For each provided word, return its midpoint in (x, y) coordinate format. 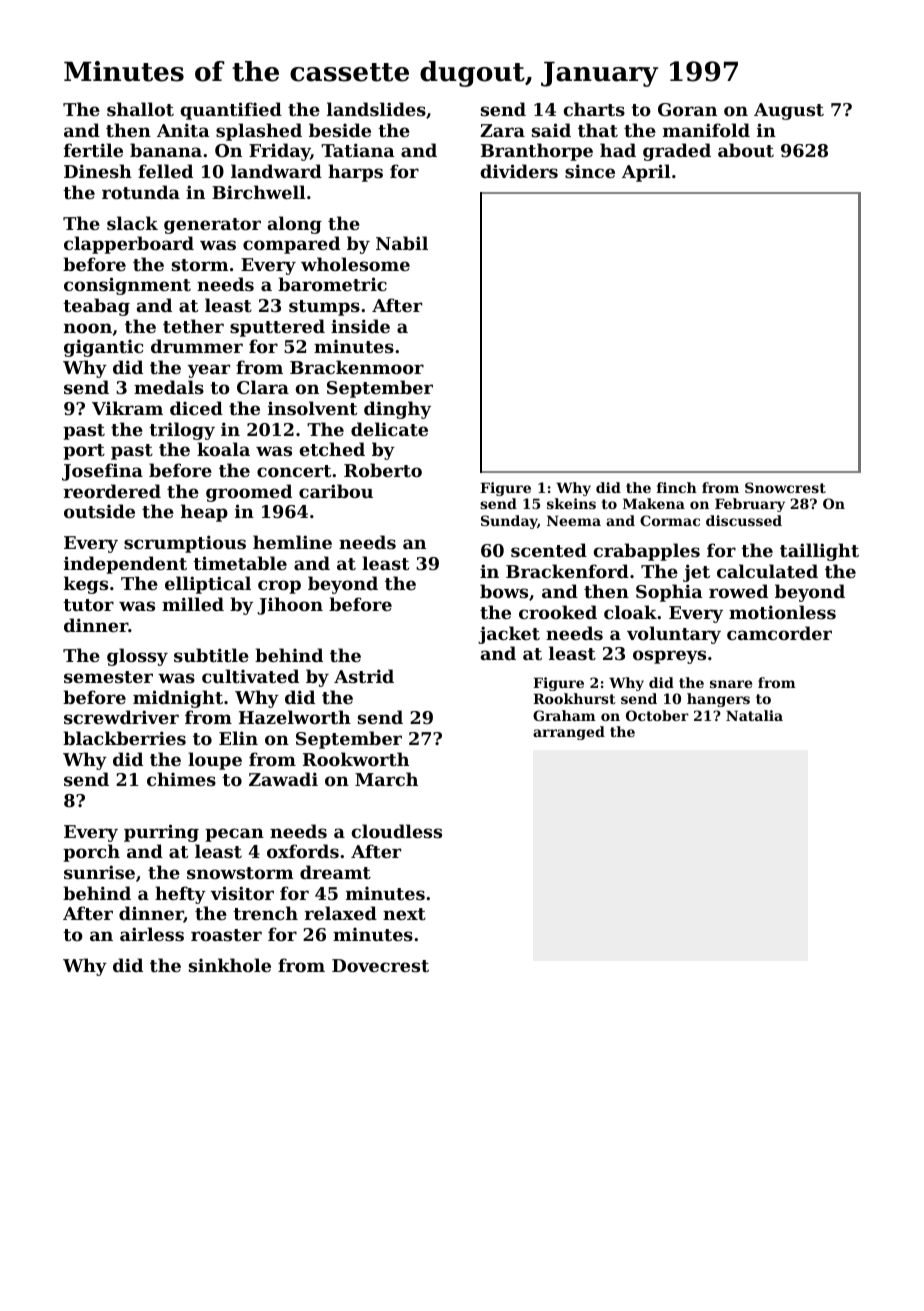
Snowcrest (785, 487)
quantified (231, 111)
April (646, 173)
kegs (86, 585)
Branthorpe (537, 152)
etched (332, 449)
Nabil (402, 243)
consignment (127, 286)
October (657, 715)
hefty (180, 895)
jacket (509, 635)
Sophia (669, 593)
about (746, 150)
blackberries (124, 738)
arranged (569, 733)
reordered (112, 491)
